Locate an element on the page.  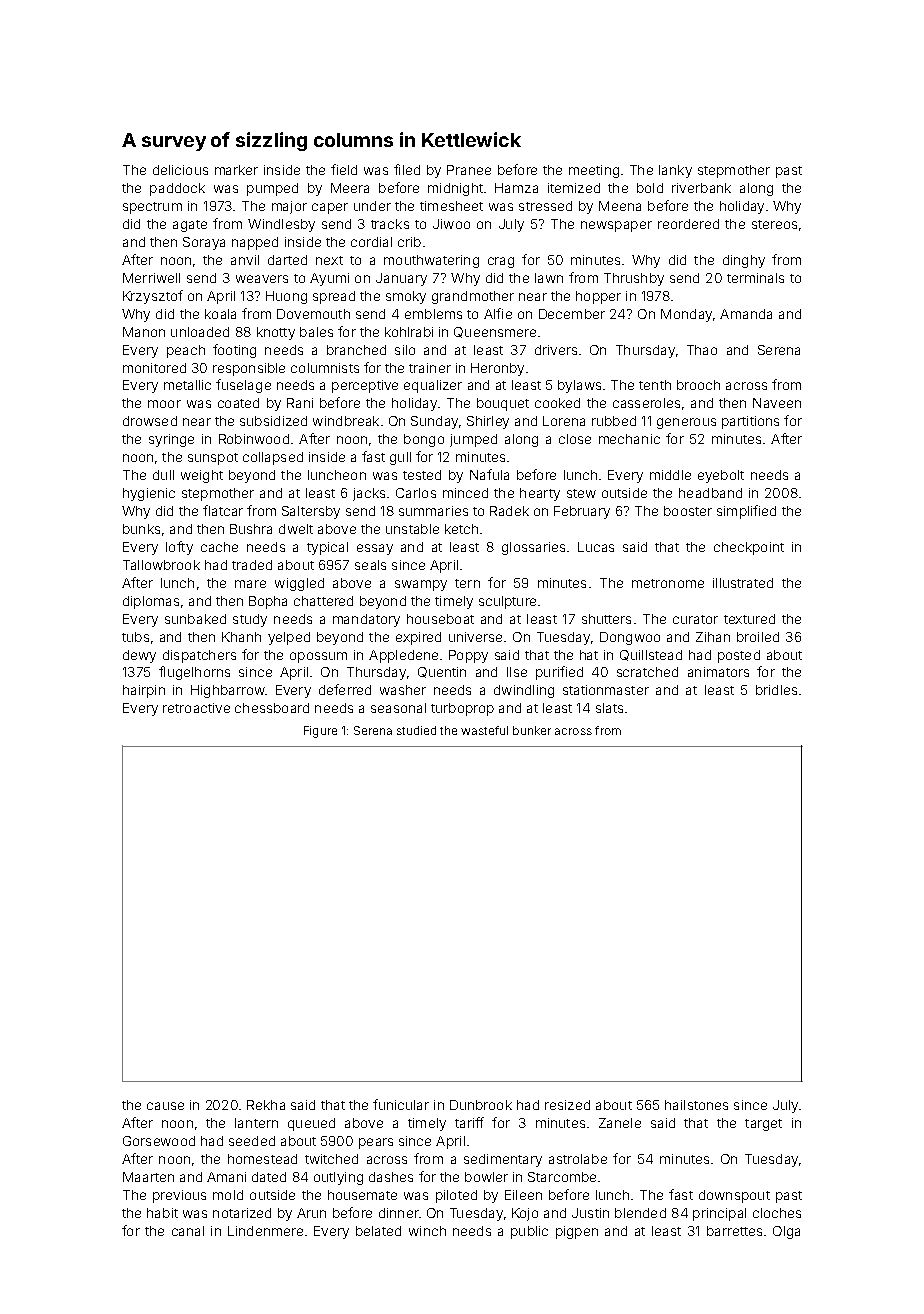
riverbank is located at coordinates (701, 188).
